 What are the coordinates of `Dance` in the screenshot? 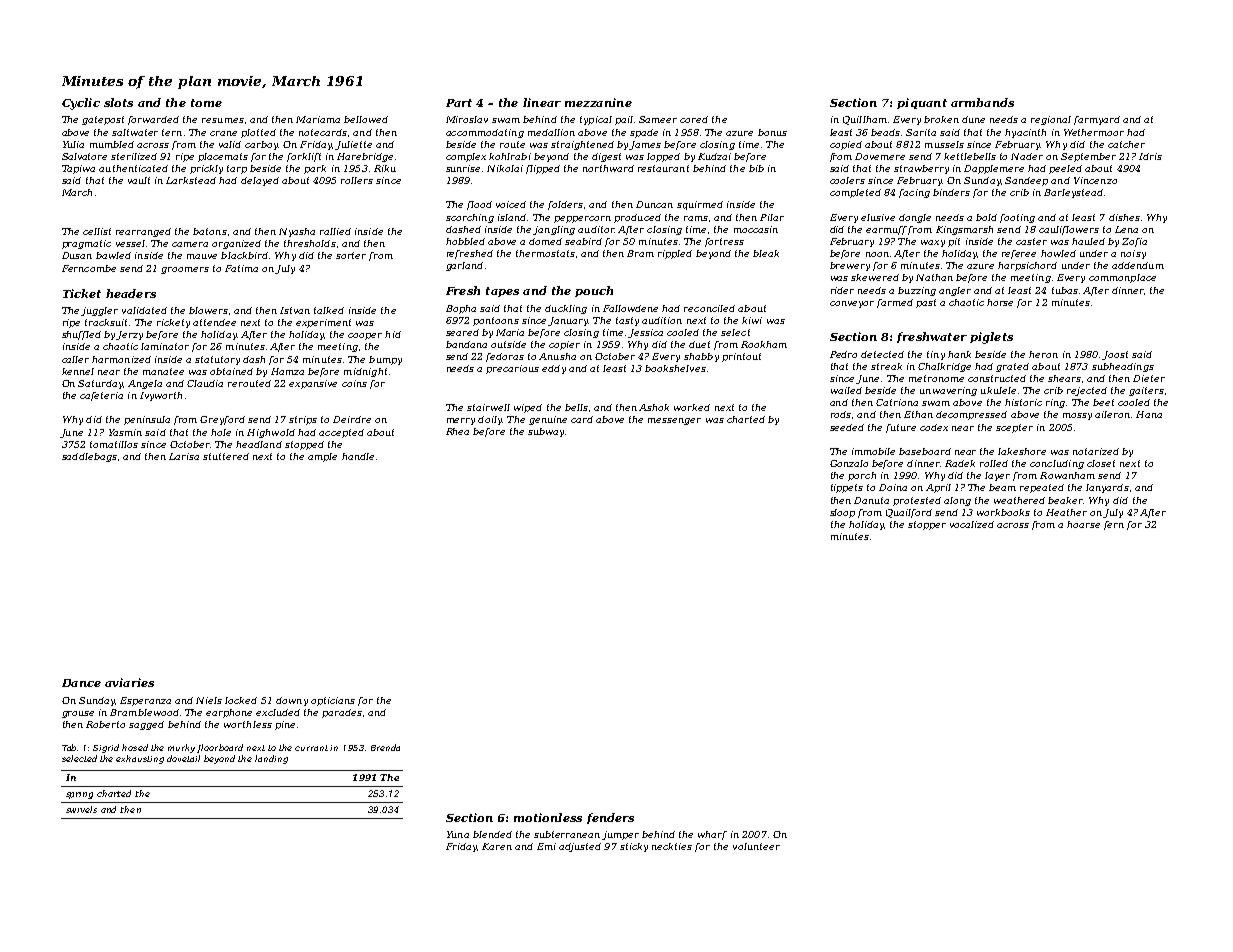 It's located at (81, 683).
